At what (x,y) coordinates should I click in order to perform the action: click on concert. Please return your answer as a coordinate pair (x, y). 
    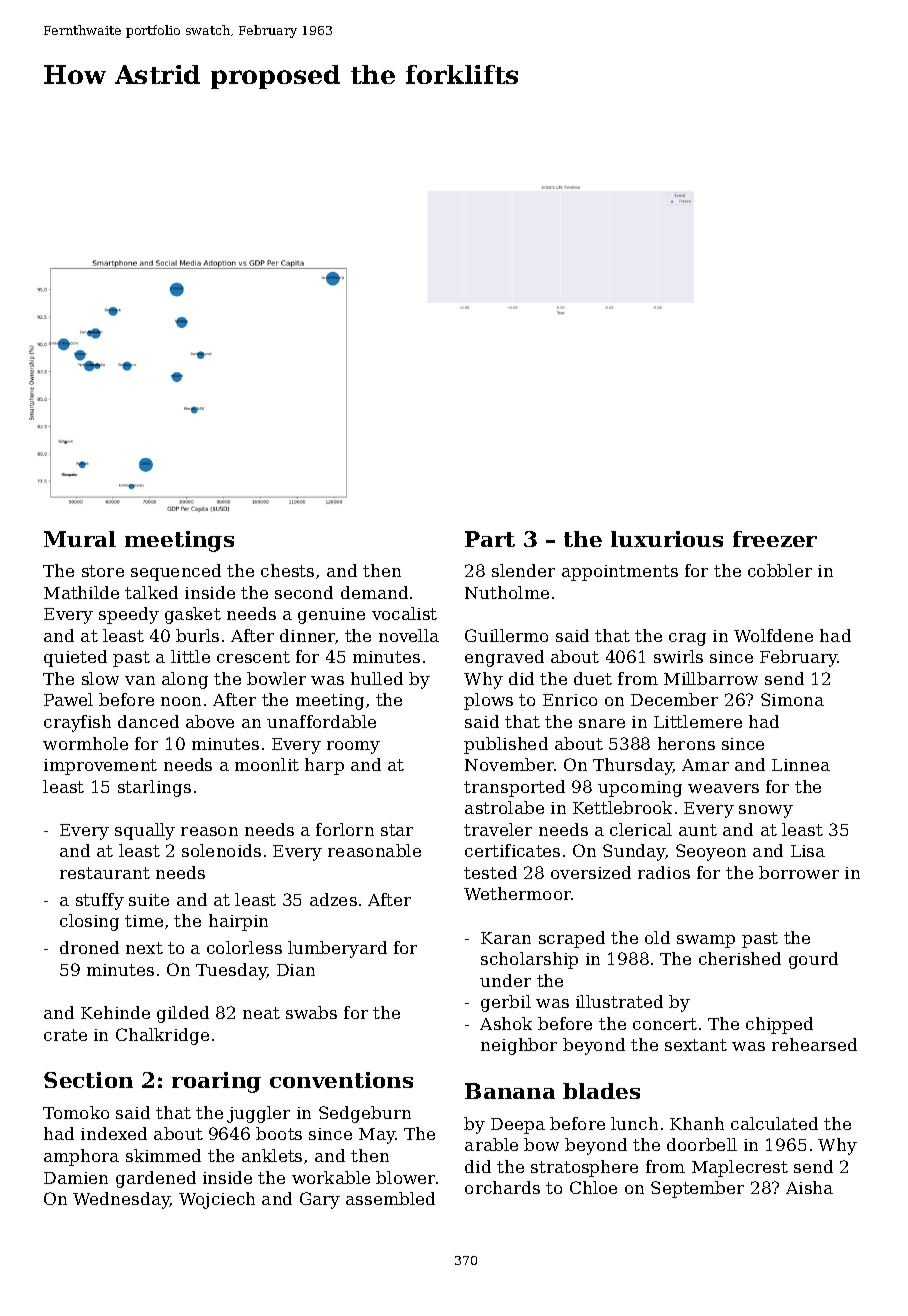
    Looking at the image, I should click on (665, 1024).
